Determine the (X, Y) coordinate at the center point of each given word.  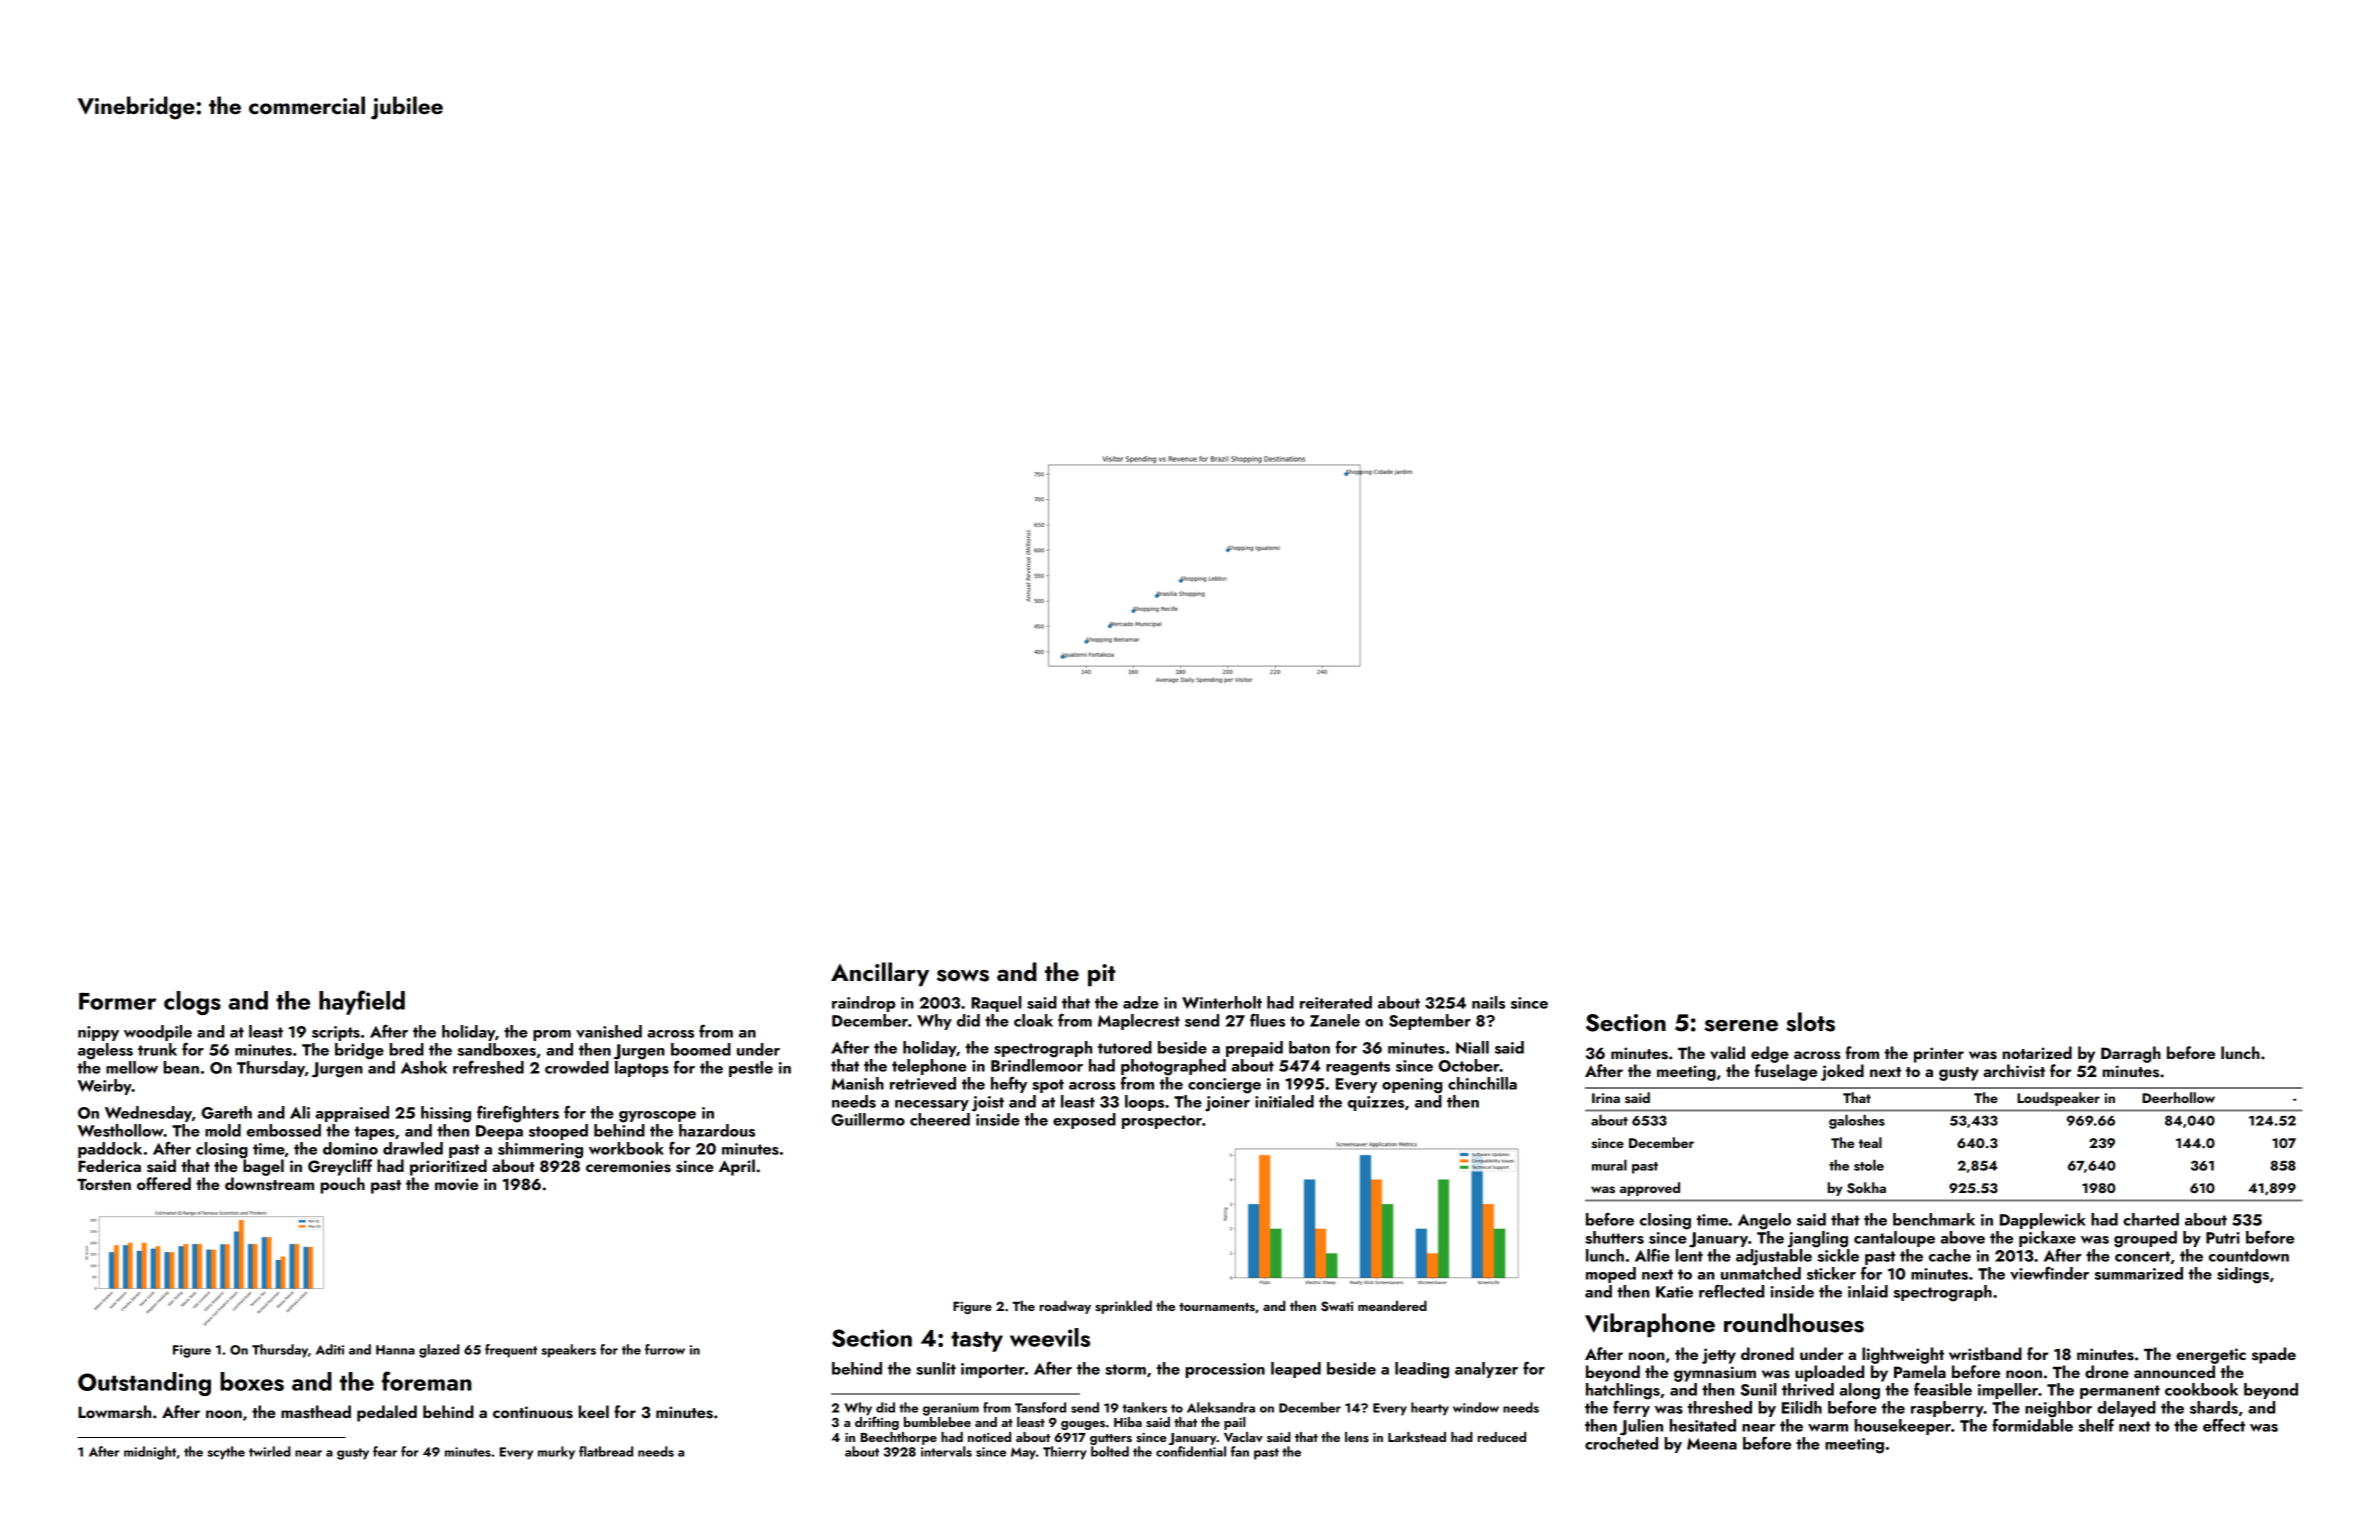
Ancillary (880, 974)
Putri (2223, 1238)
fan (1240, 1451)
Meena (1712, 1444)
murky (556, 1453)
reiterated (1336, 1002)
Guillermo (868, 1119)
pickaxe (2047, 1239)
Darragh (2131, 1054)
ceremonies (628, 1166)
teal (1870, 1142)
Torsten (104, 1185)
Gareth (226, 1112)
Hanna (395, 1350)
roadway (1065, 1307)
